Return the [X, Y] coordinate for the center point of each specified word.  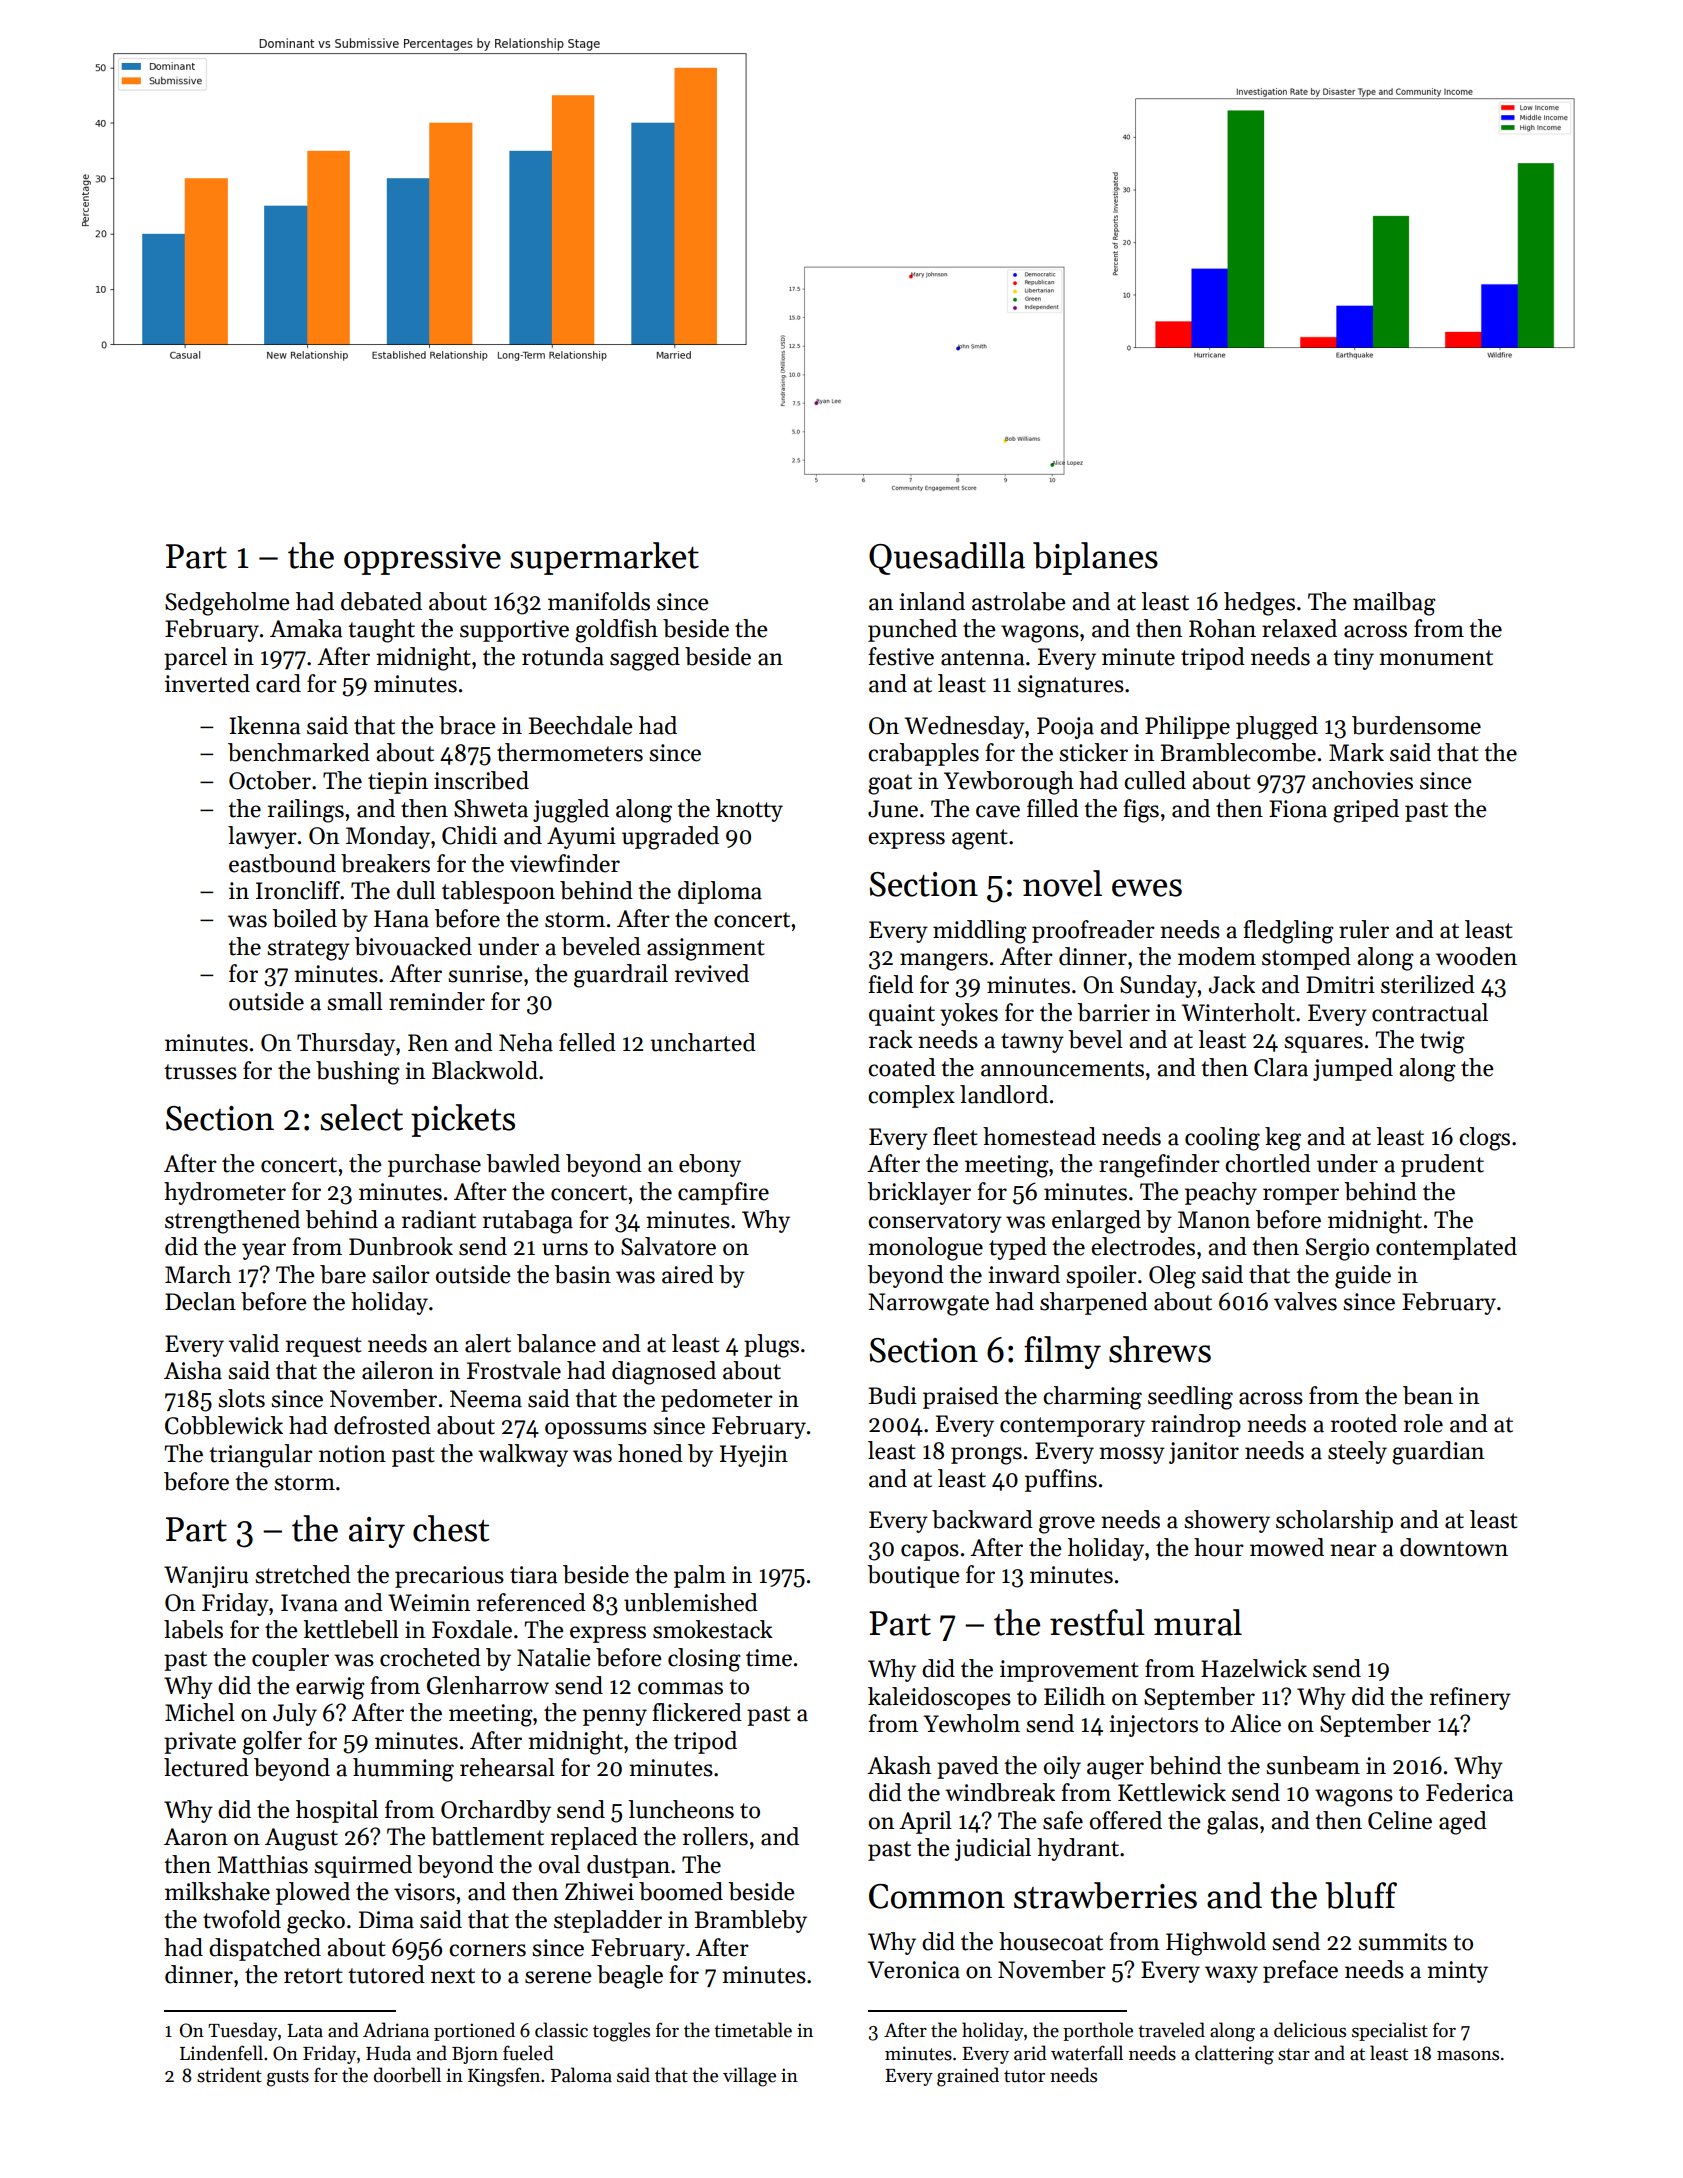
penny [615, 1717]
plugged [1277, 728]
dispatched [265, 1949]
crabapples [923, 754]
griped [1366, 811]
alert [488, 1343]
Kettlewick [1172, 1792]
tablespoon [498, 892]
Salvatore [668, 1246]
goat [890, 784]
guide [1363, 1277]
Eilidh [1074, 1696]
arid [1030, 2053]
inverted [207, 683]
